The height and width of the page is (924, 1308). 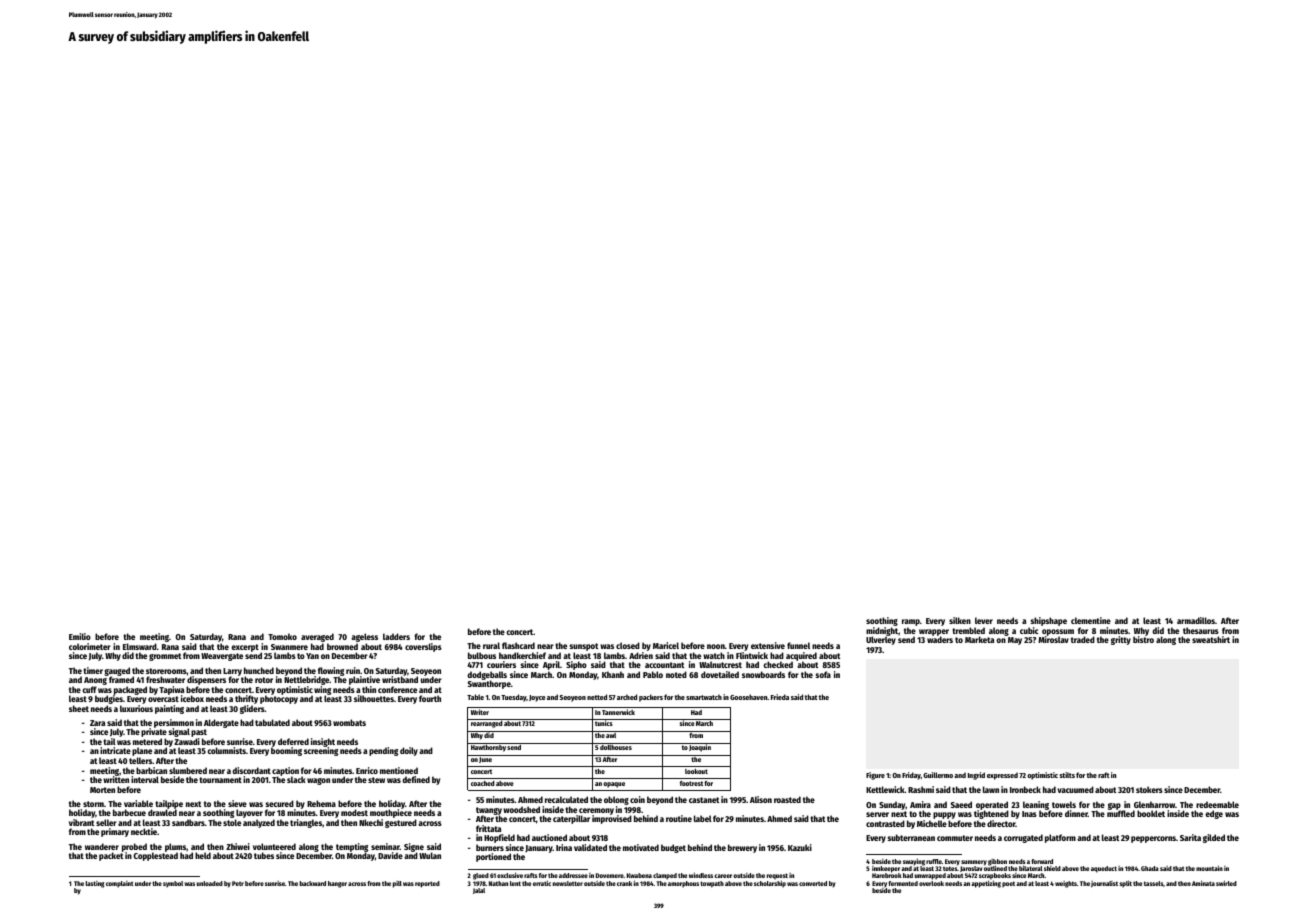 What do you see at coordinates (1015, 641) in the page?
I see `May` at bounding box center [1015, 641].
